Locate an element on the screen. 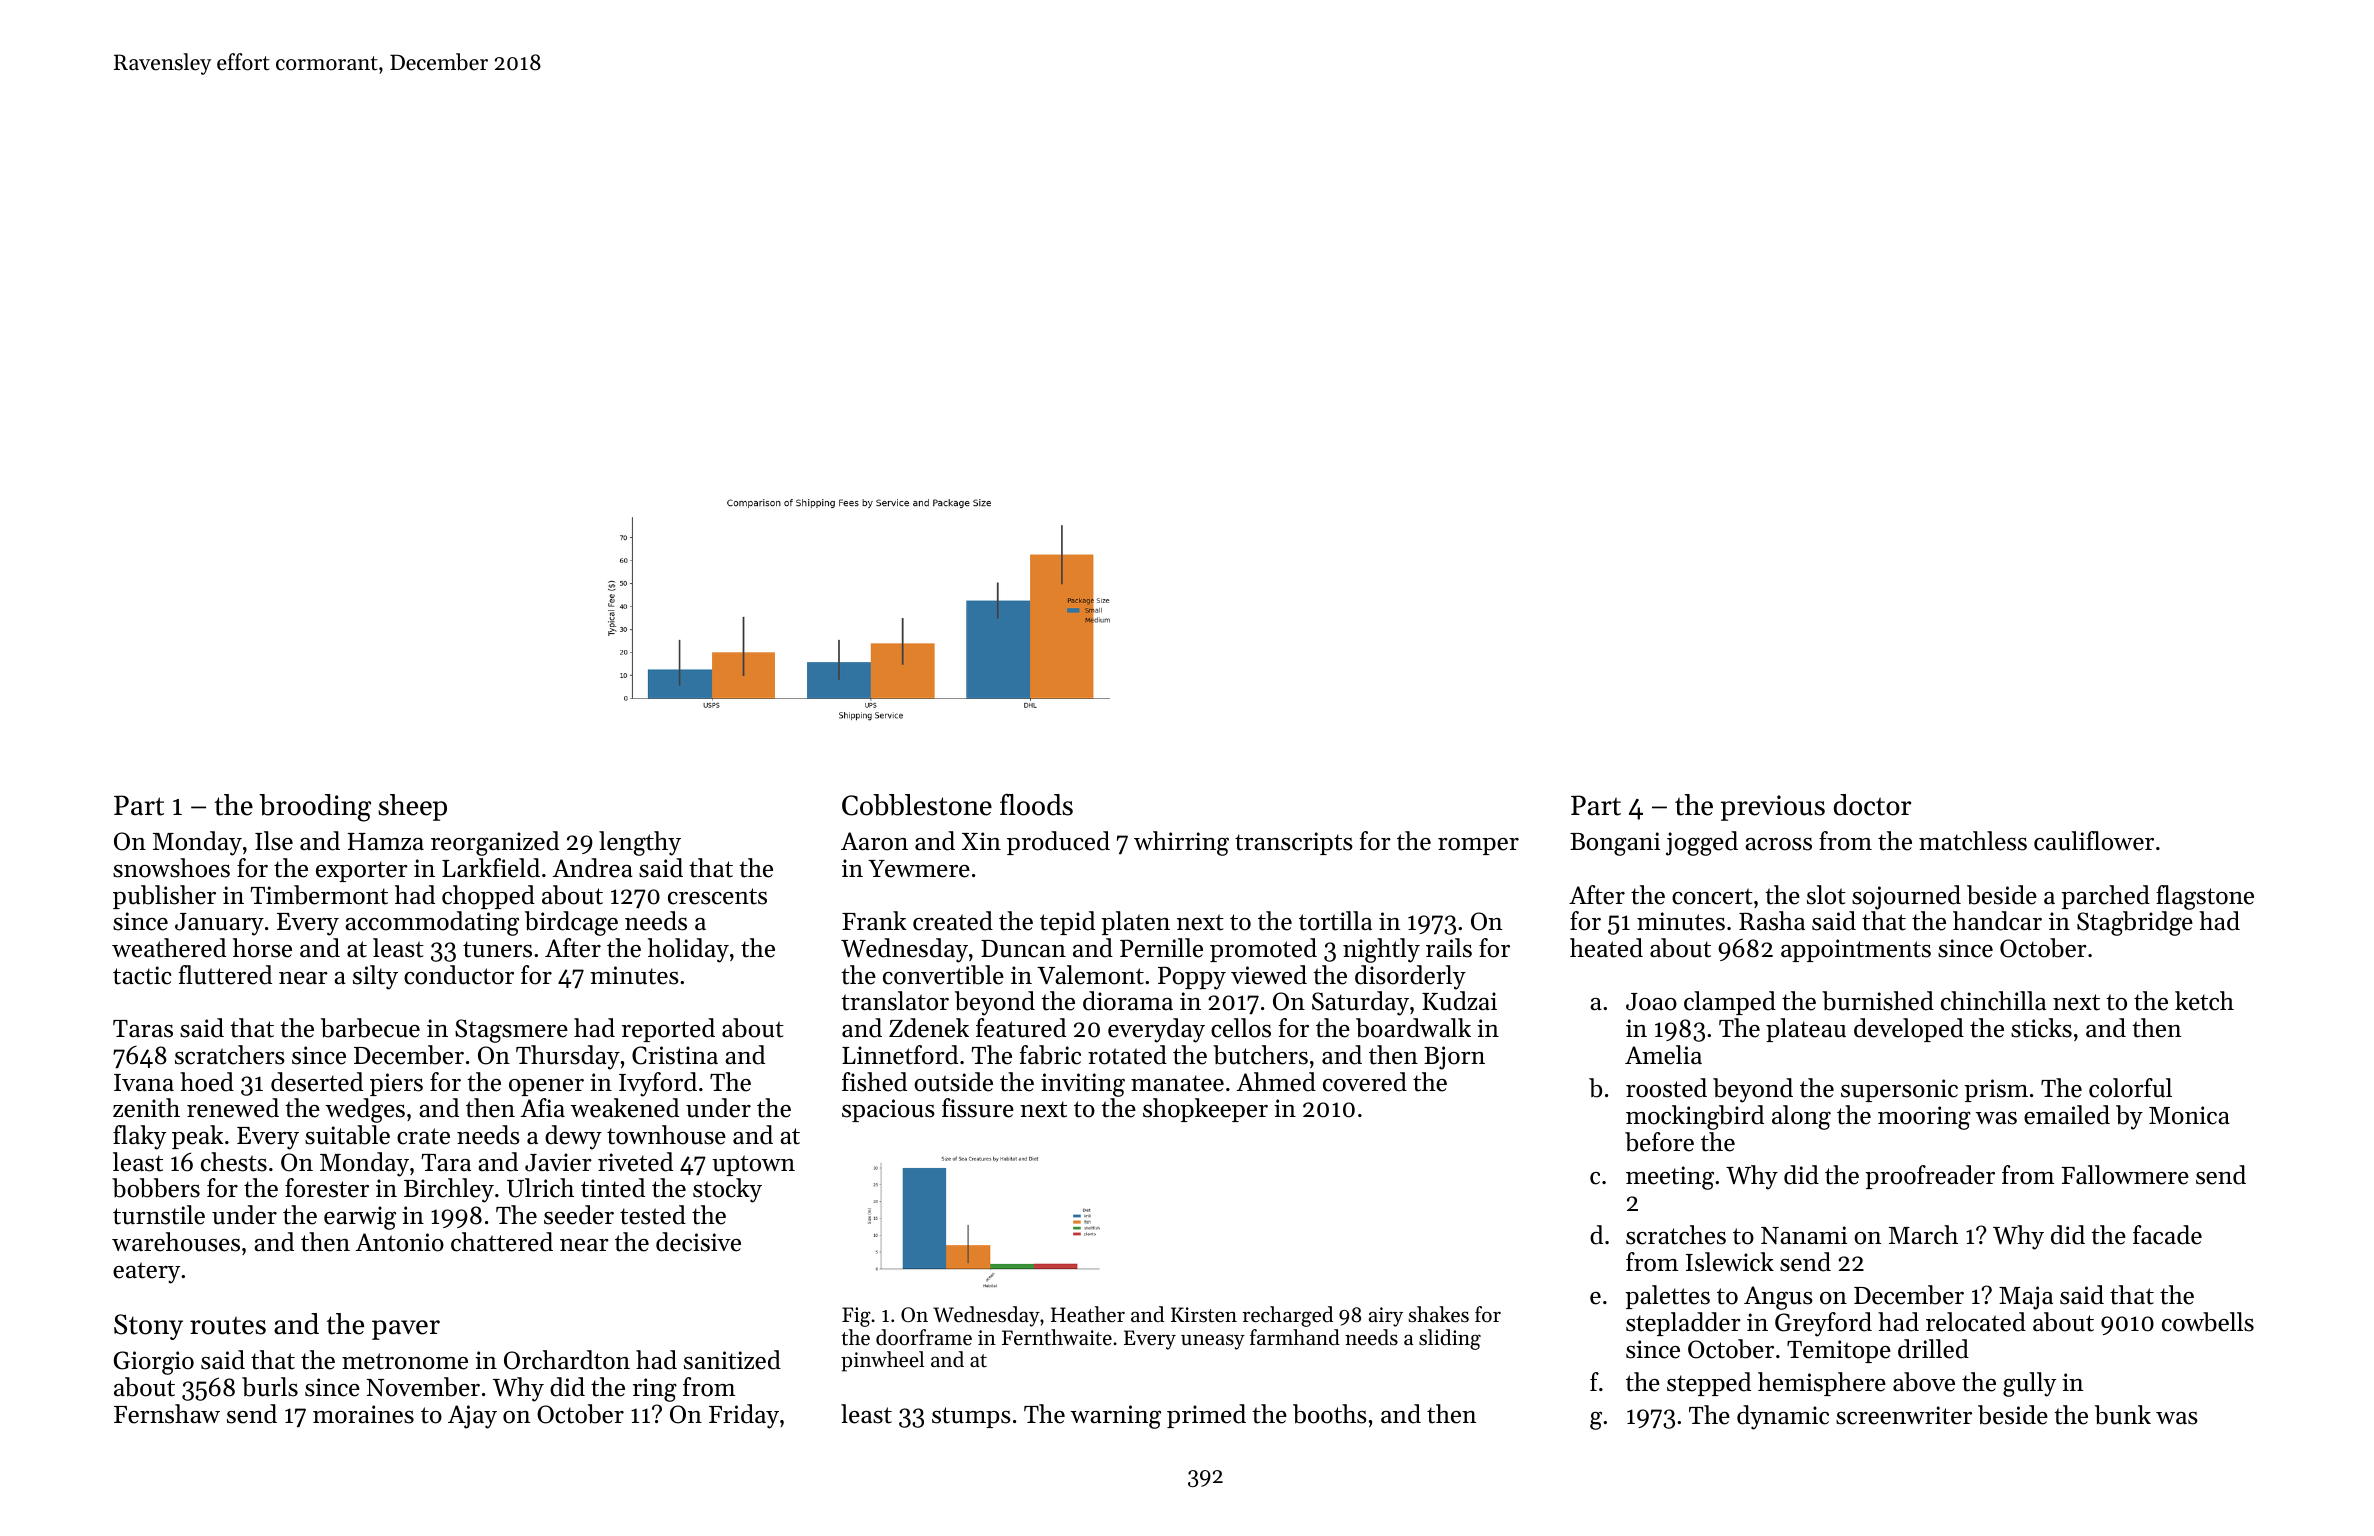 This screenshot has width=2374, height=1536. facade is located at coordinates (2167, 1235).
